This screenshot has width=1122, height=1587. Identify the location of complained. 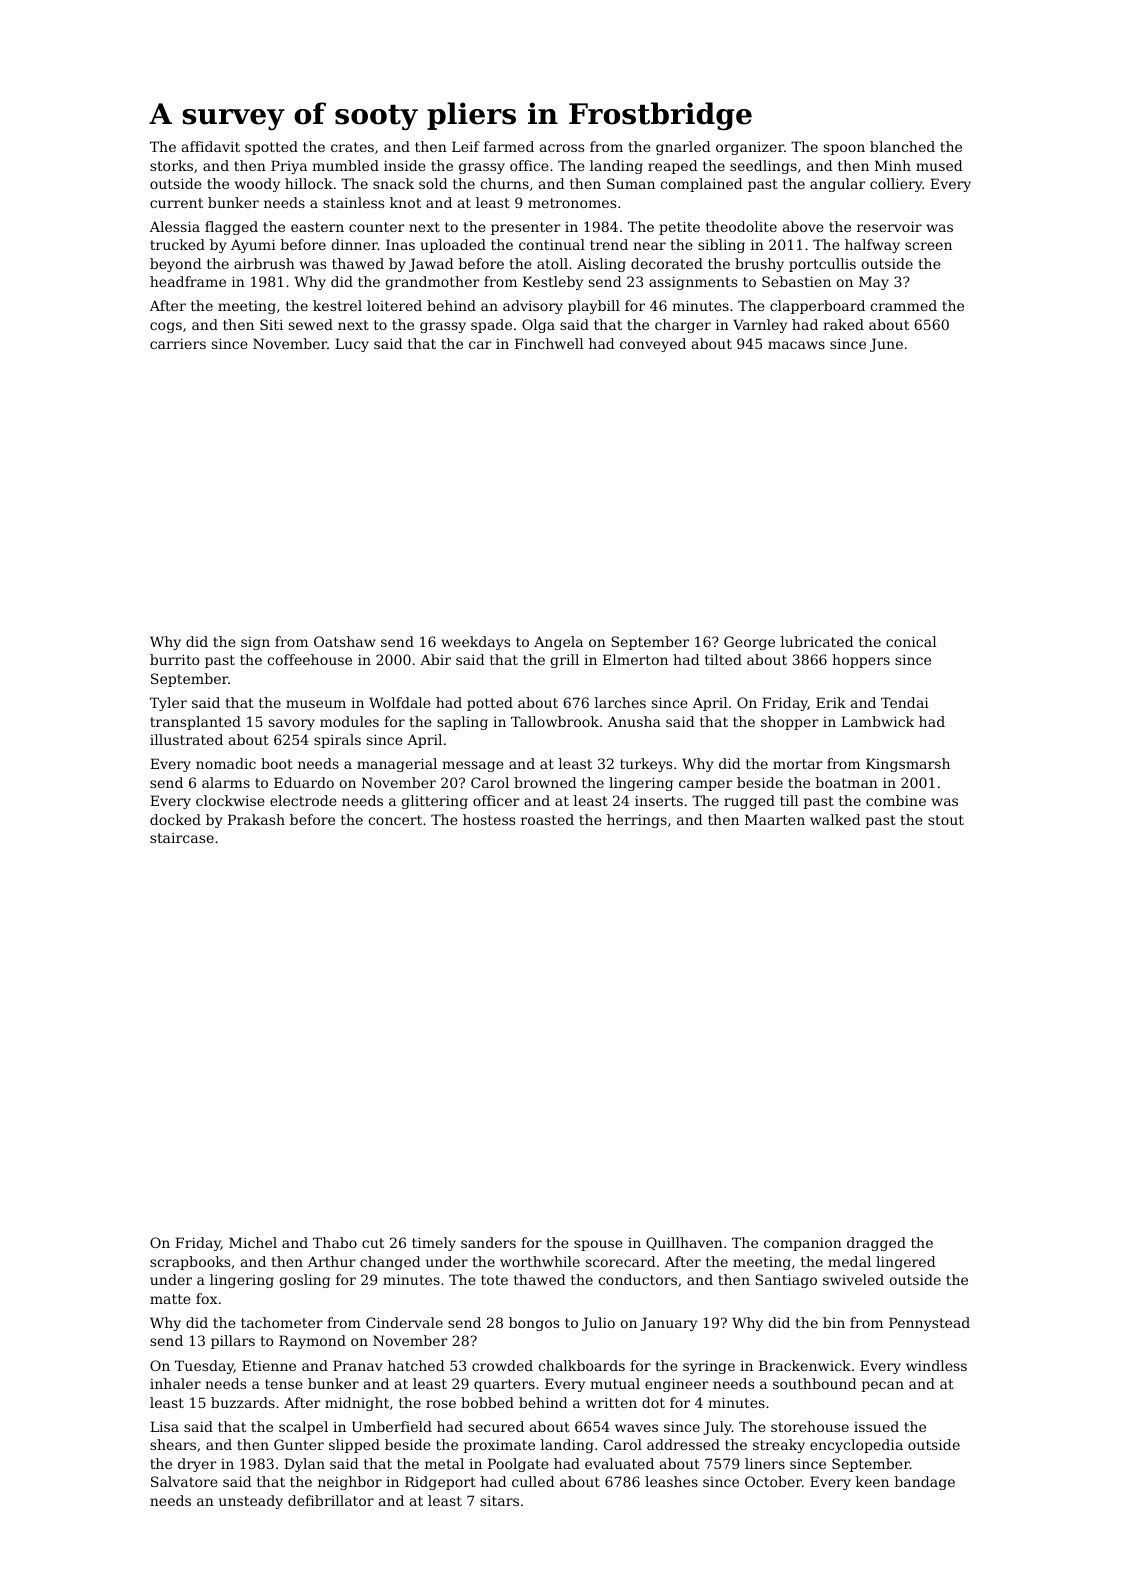
(701, 185).
